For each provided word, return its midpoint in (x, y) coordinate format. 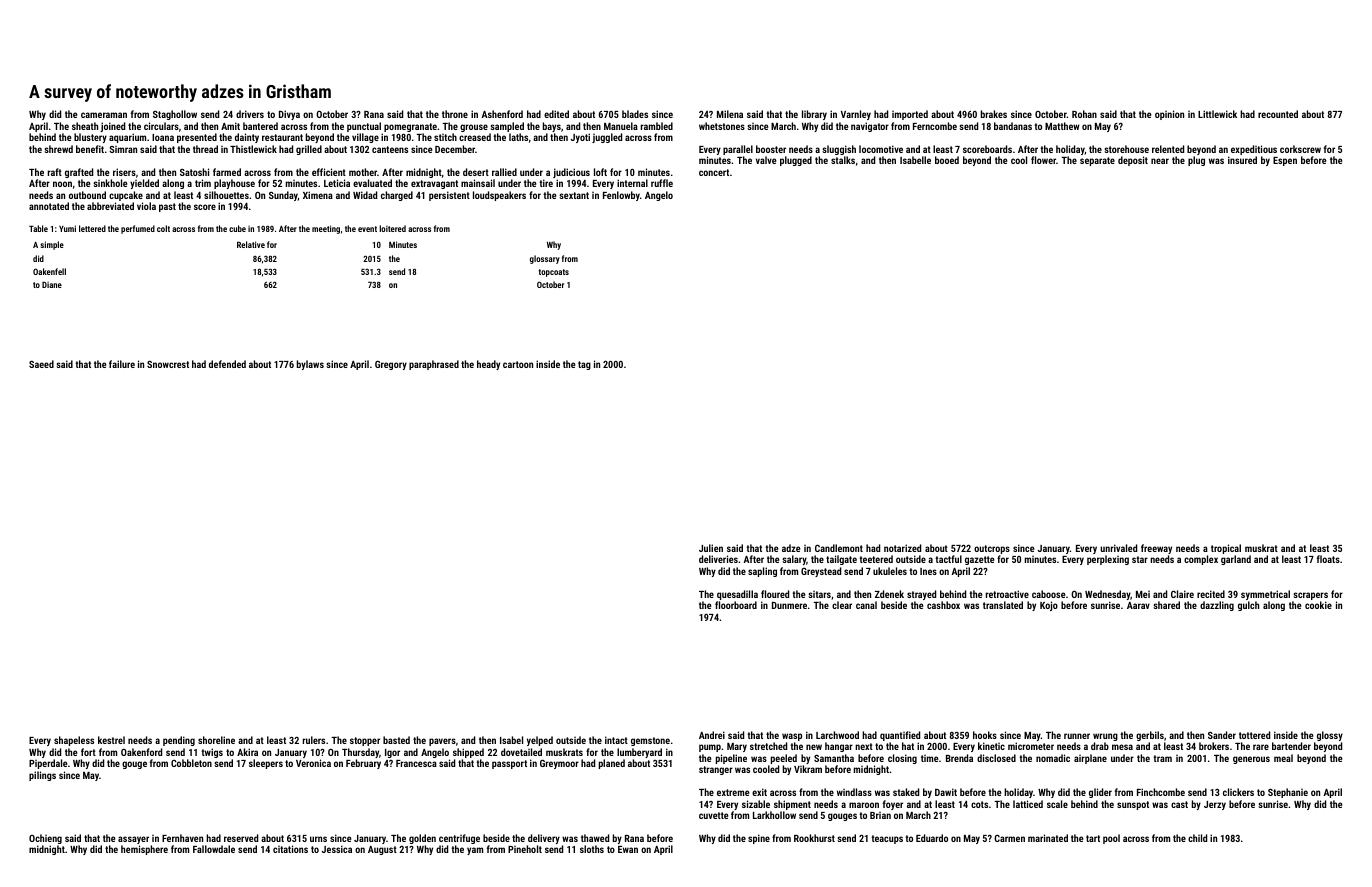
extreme (733, 792)
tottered (1254, 735)
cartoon (518, 364)
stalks (843, 160)
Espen (1285, 161)
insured (1242, 160)
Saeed (41, 364)
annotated (49, 206)
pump (710, 748)
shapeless (74, 741)
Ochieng (45, 839)
